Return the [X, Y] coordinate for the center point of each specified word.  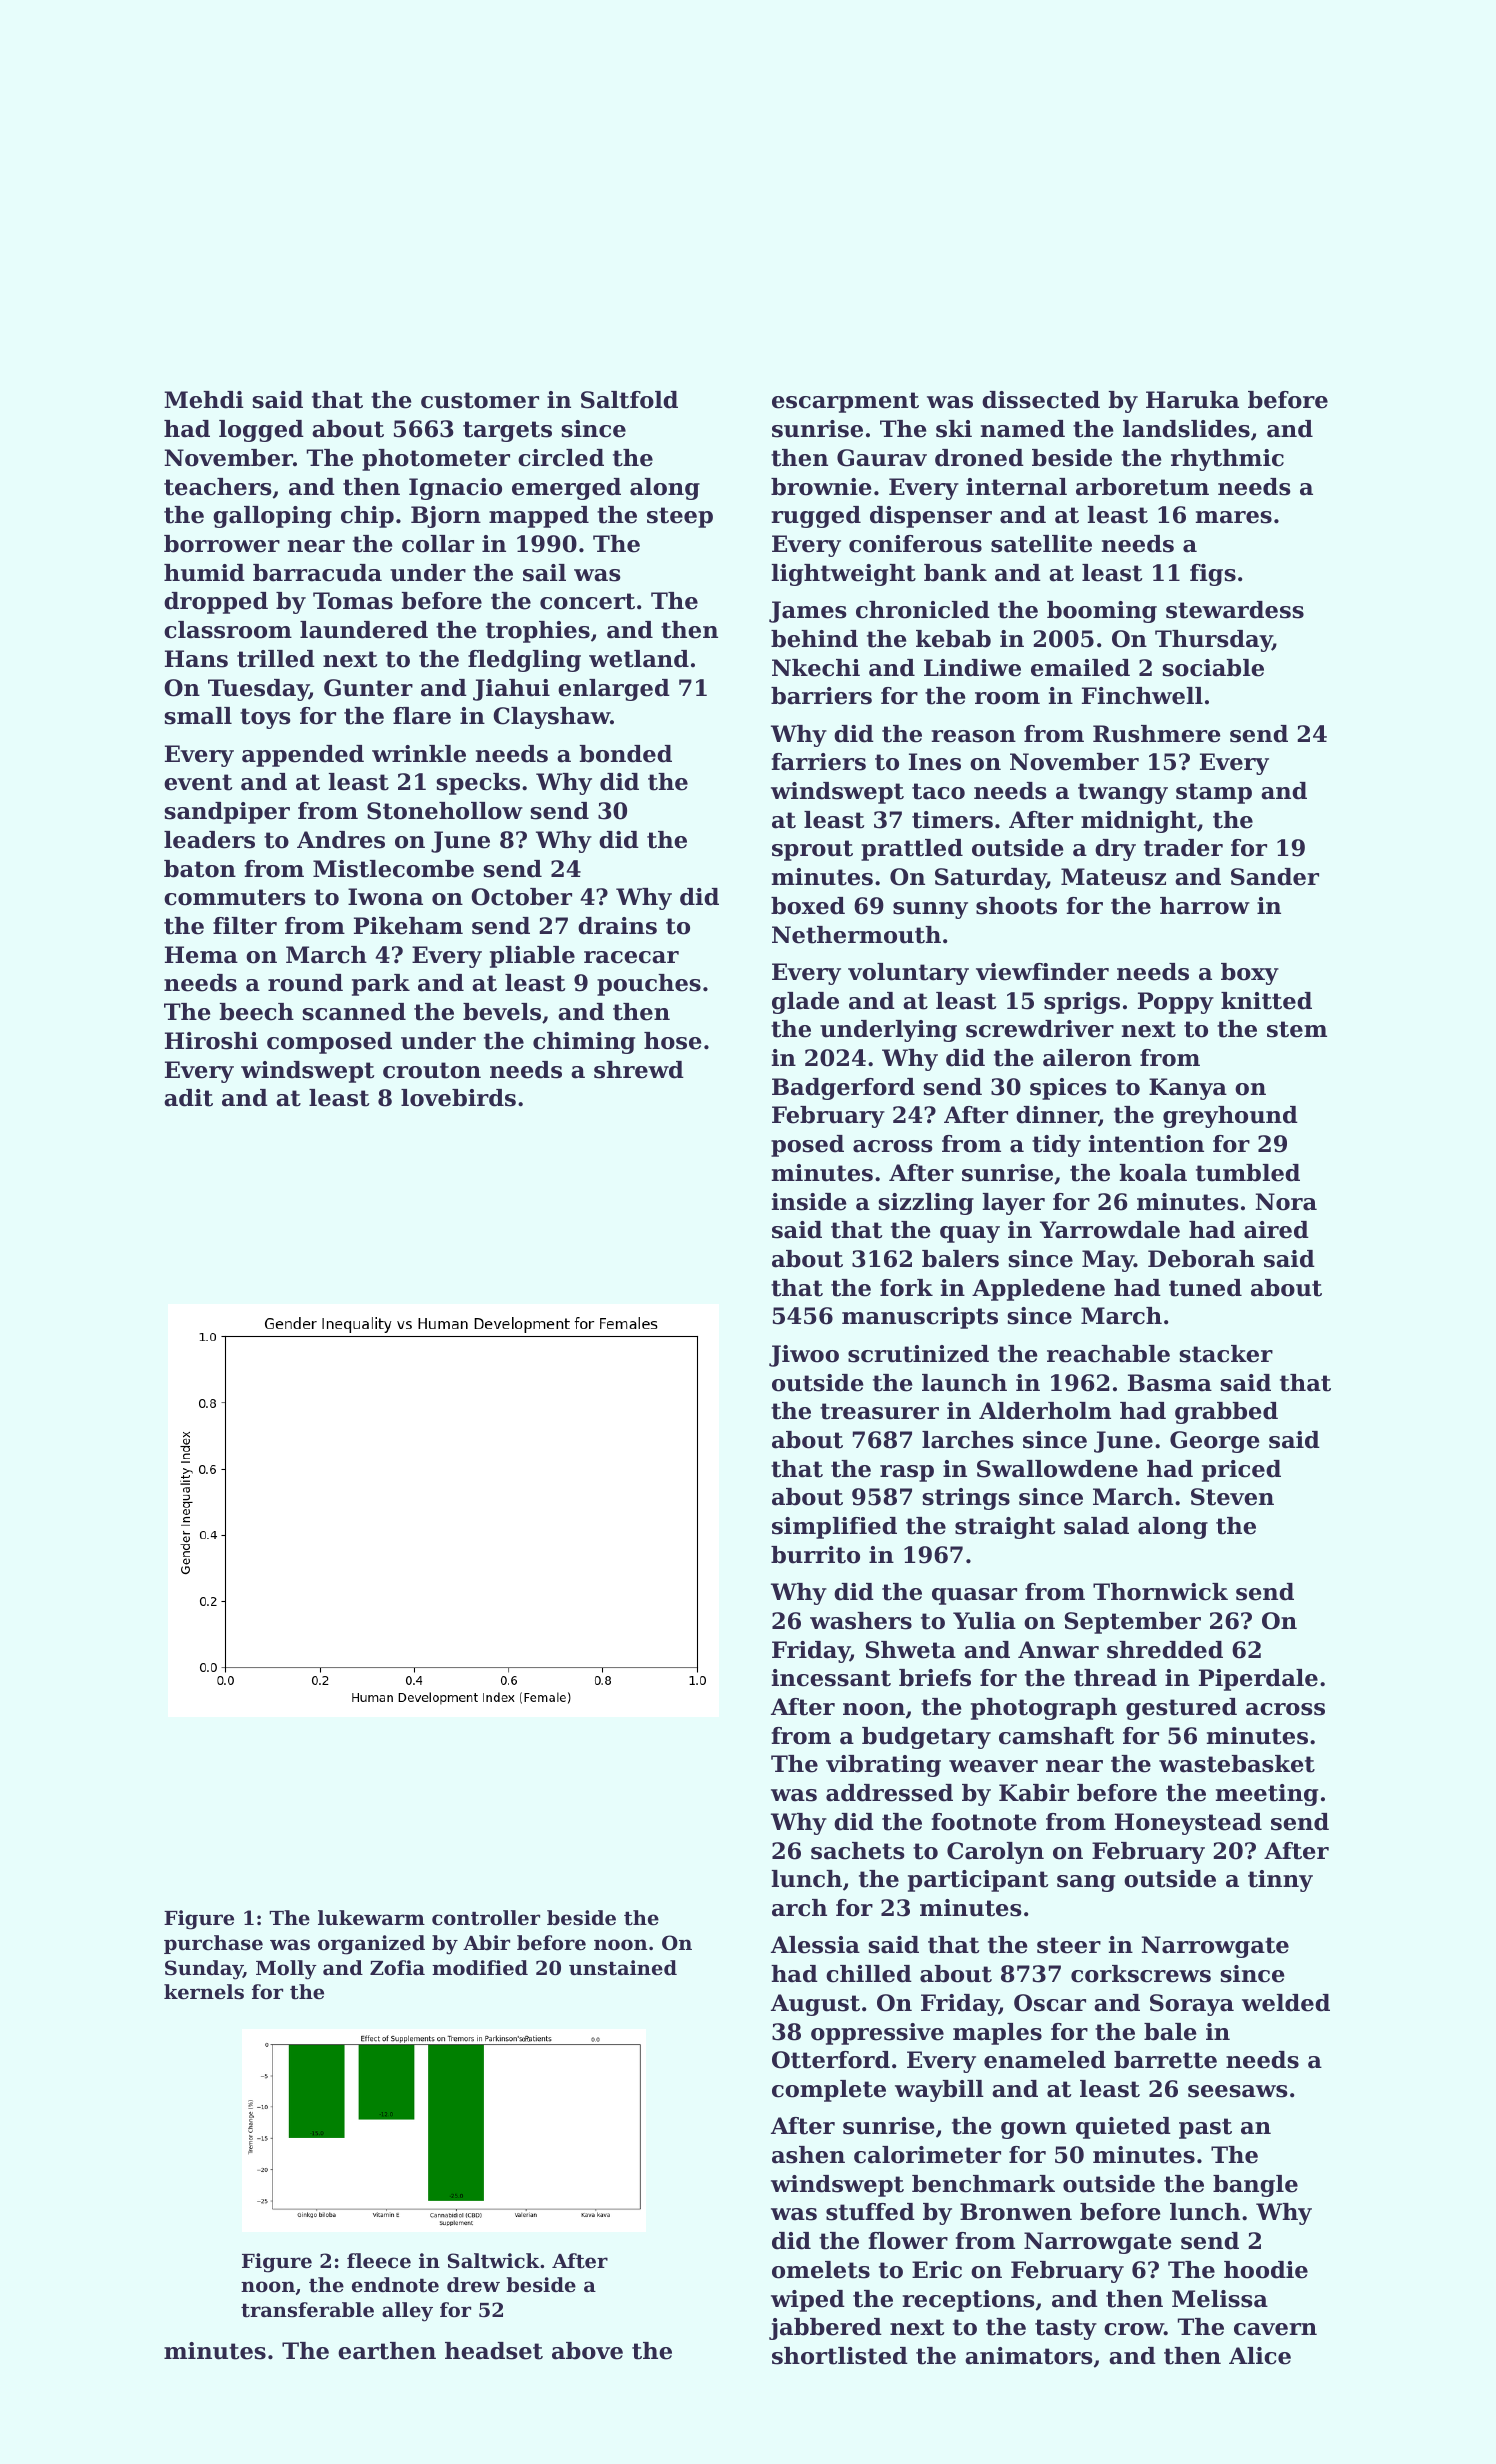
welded [1286, 2003]
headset [494, 2351]
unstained [623, 1968]
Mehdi [204, 400]
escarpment [845, 402]
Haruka [1192, 400]
